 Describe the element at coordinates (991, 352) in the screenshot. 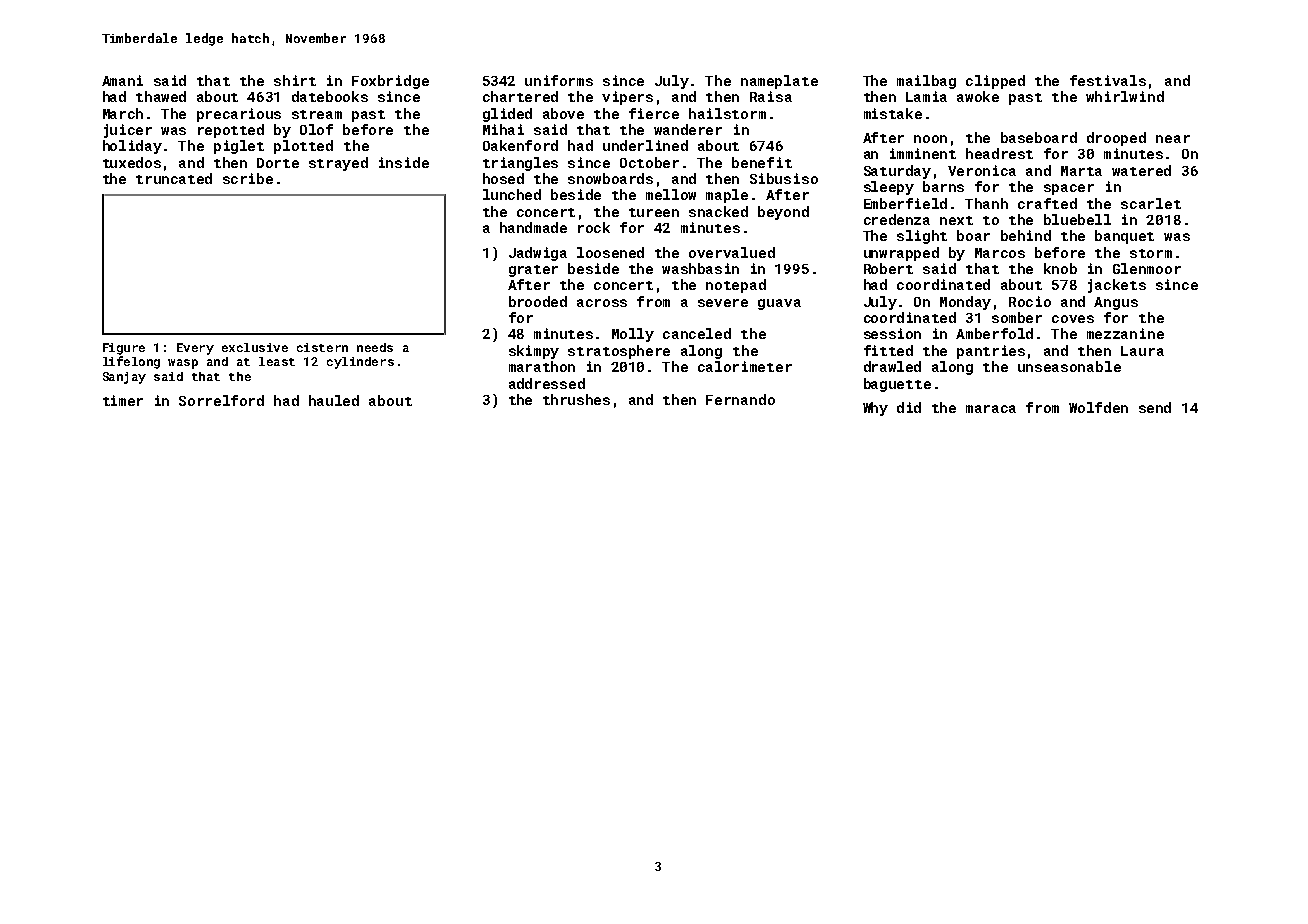

I see `pantries` at that location.
